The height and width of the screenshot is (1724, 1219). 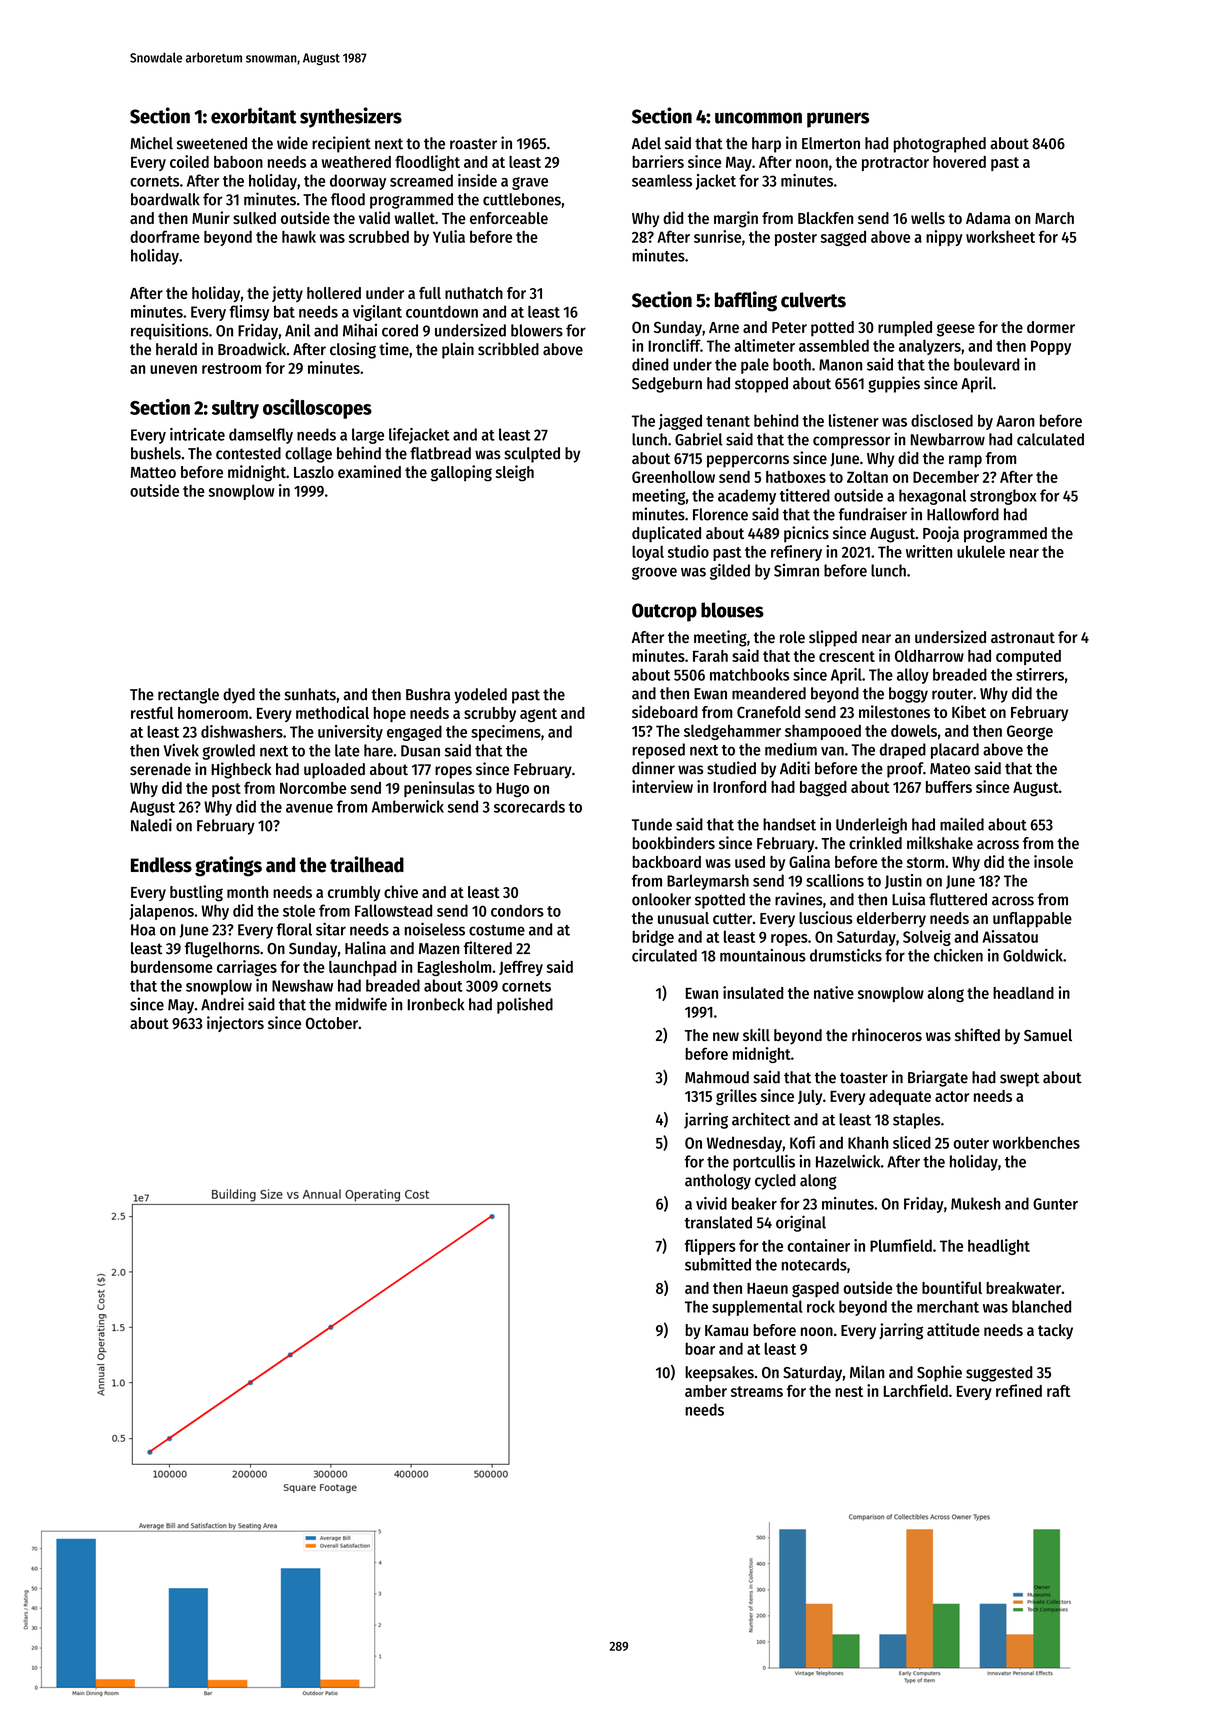 What do you see at coordinates (666, 534) in the screenshot?
I see `duplicated` at bounding box center [666, 534].
